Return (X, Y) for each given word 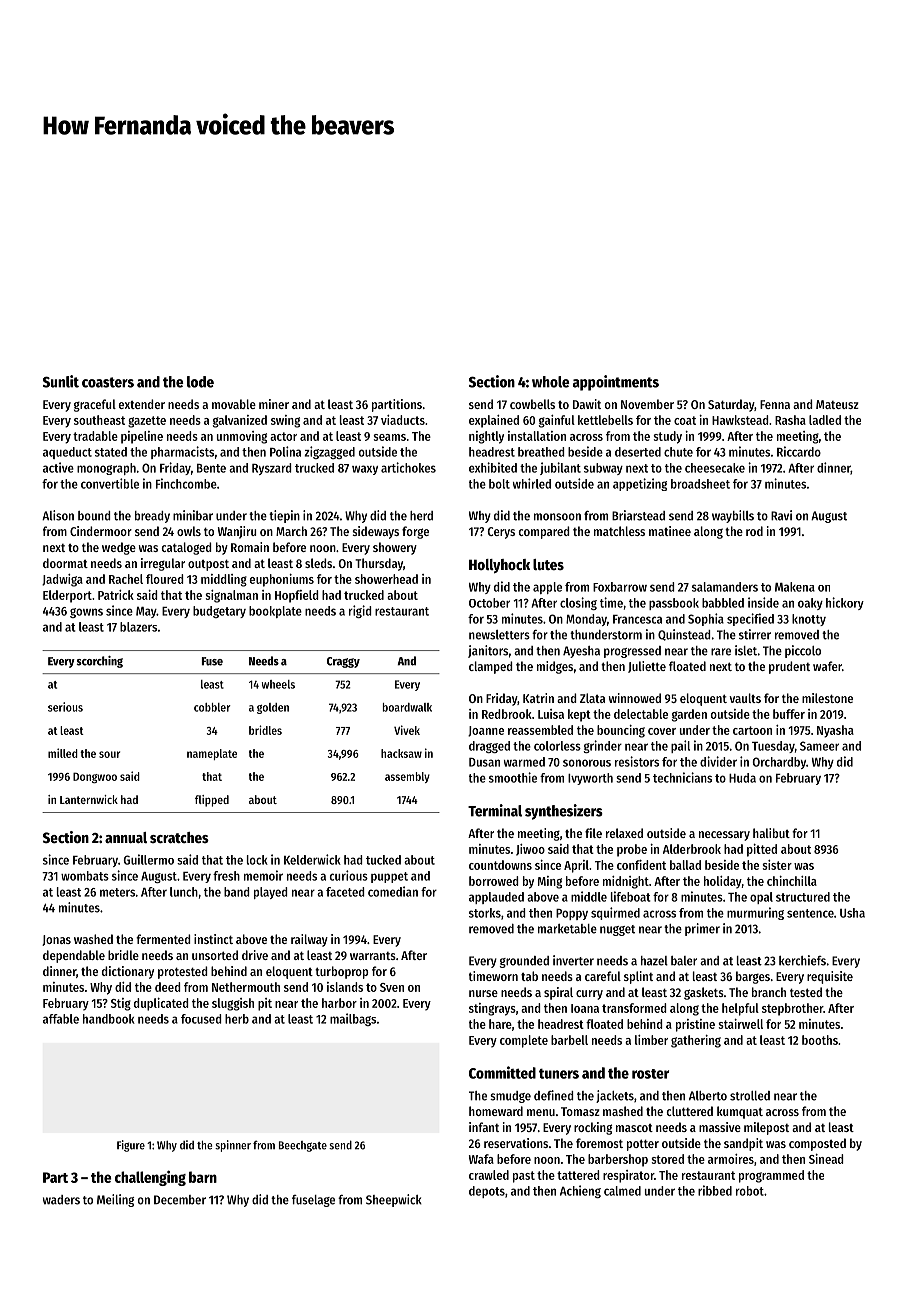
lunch (184, 892)
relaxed (624, 833)
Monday (586, 620)
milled (63, 753)
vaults (745, 698)
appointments (616, 383)
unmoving (242, 437)
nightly (486, 437)
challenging (150, 1178)
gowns (86, 613)
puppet (389, 877)
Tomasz (580, 1111)
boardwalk (407, 707)
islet (746, 650)
